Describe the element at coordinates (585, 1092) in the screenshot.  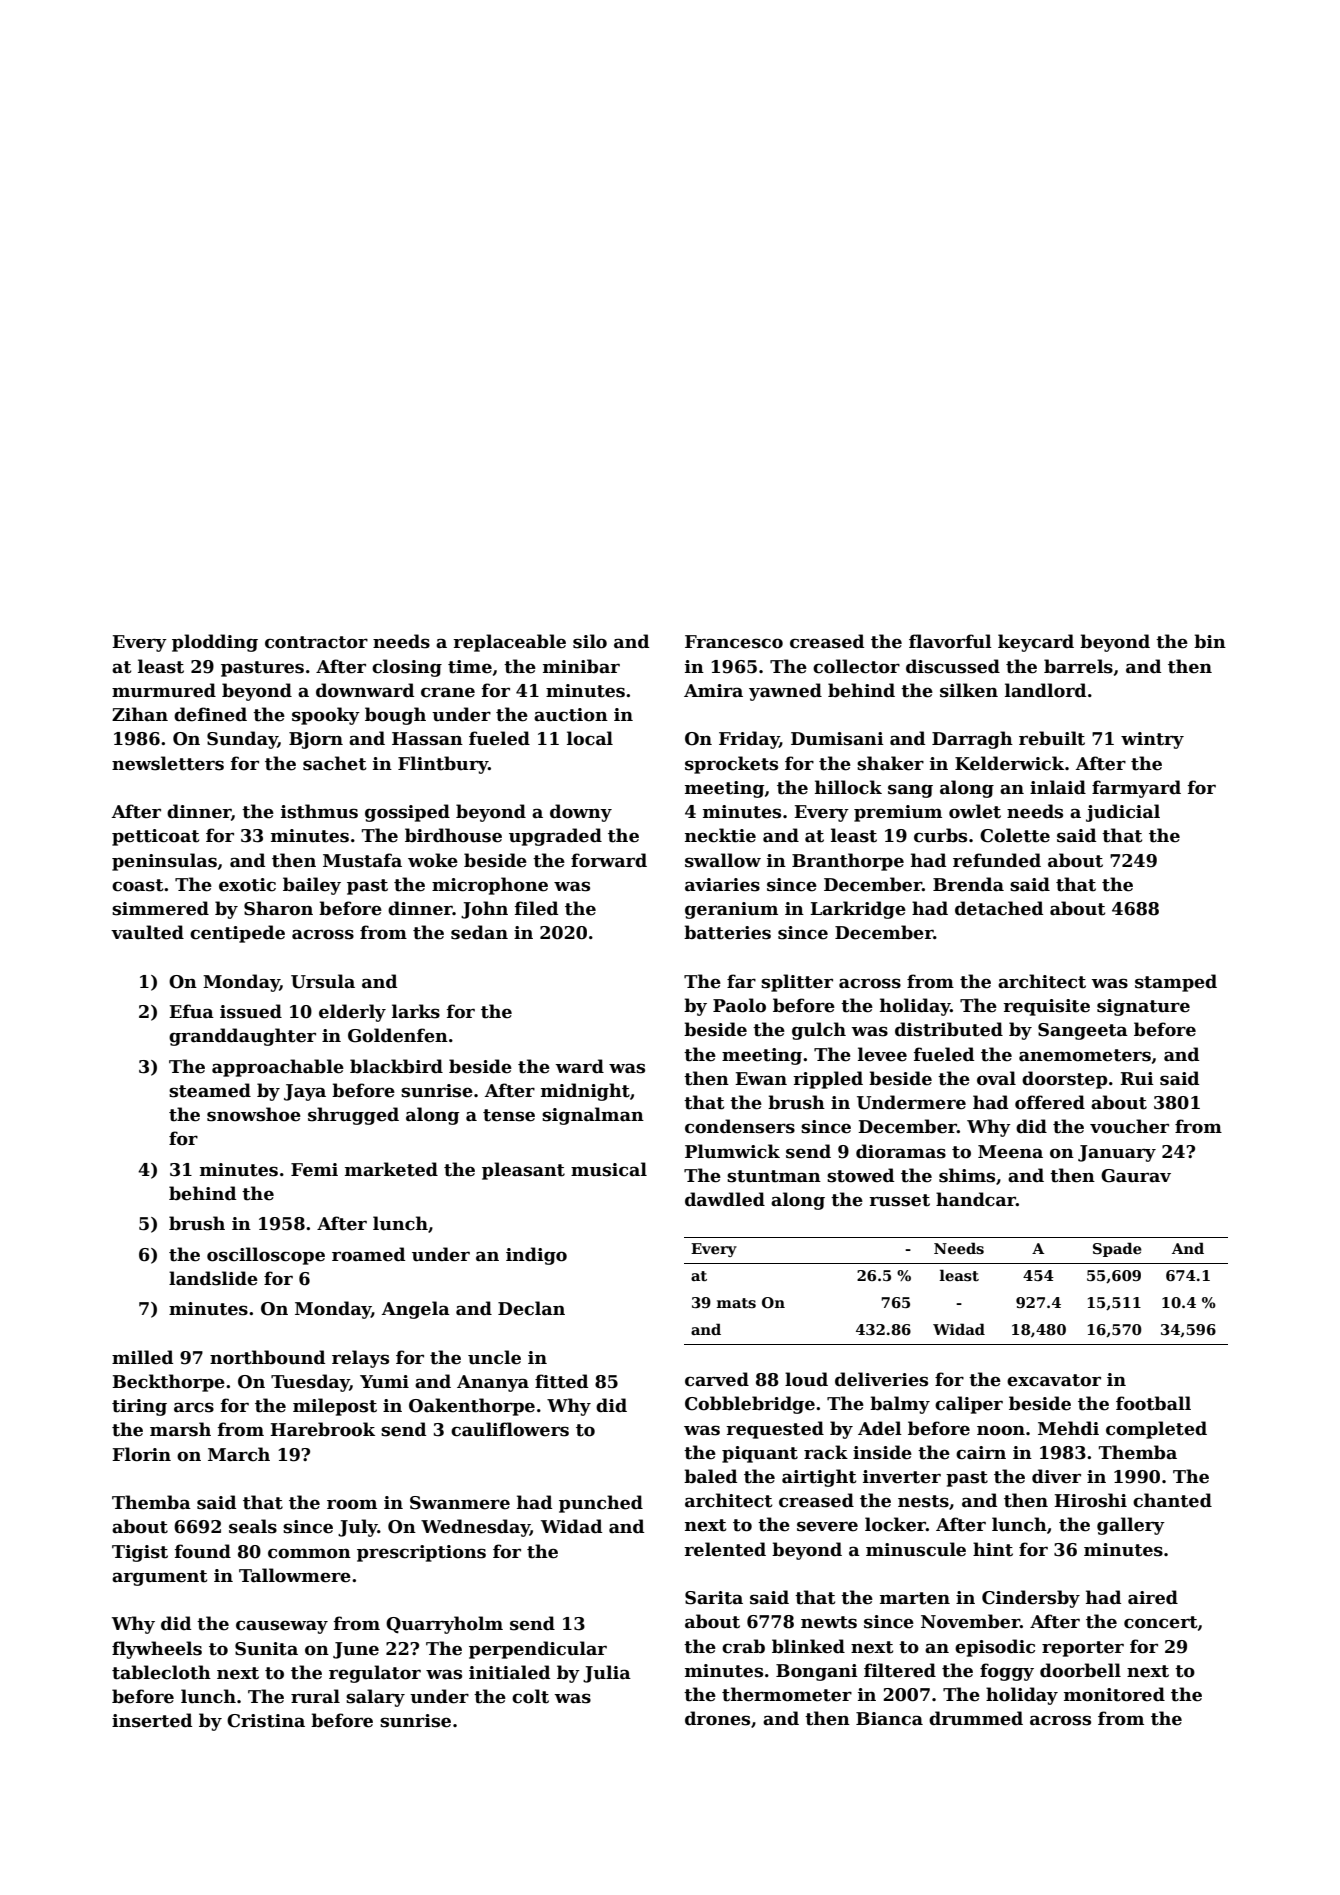
I see `midnight` at that location.
